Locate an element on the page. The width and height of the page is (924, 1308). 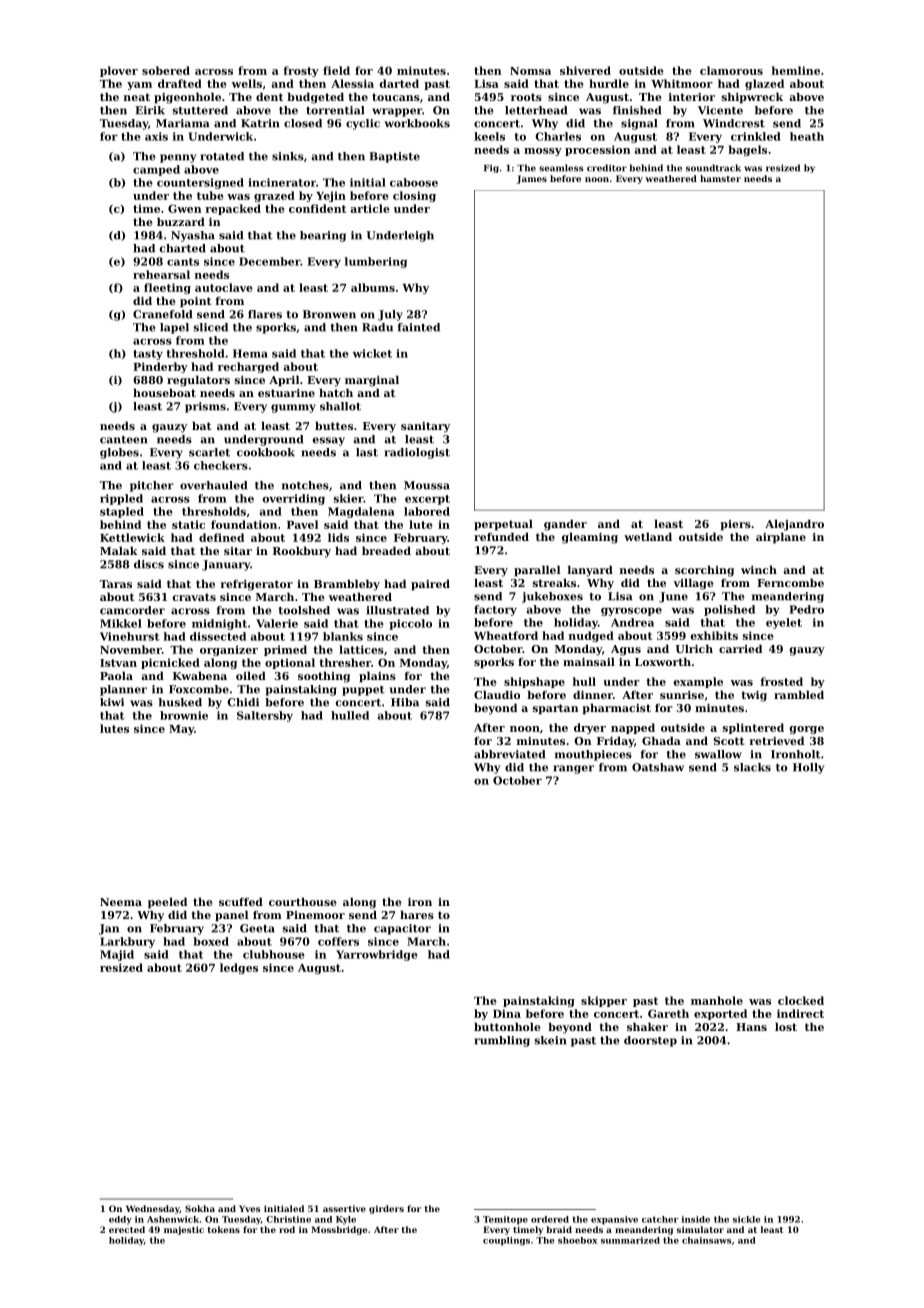
piers is located at coordinates (735, 525).
